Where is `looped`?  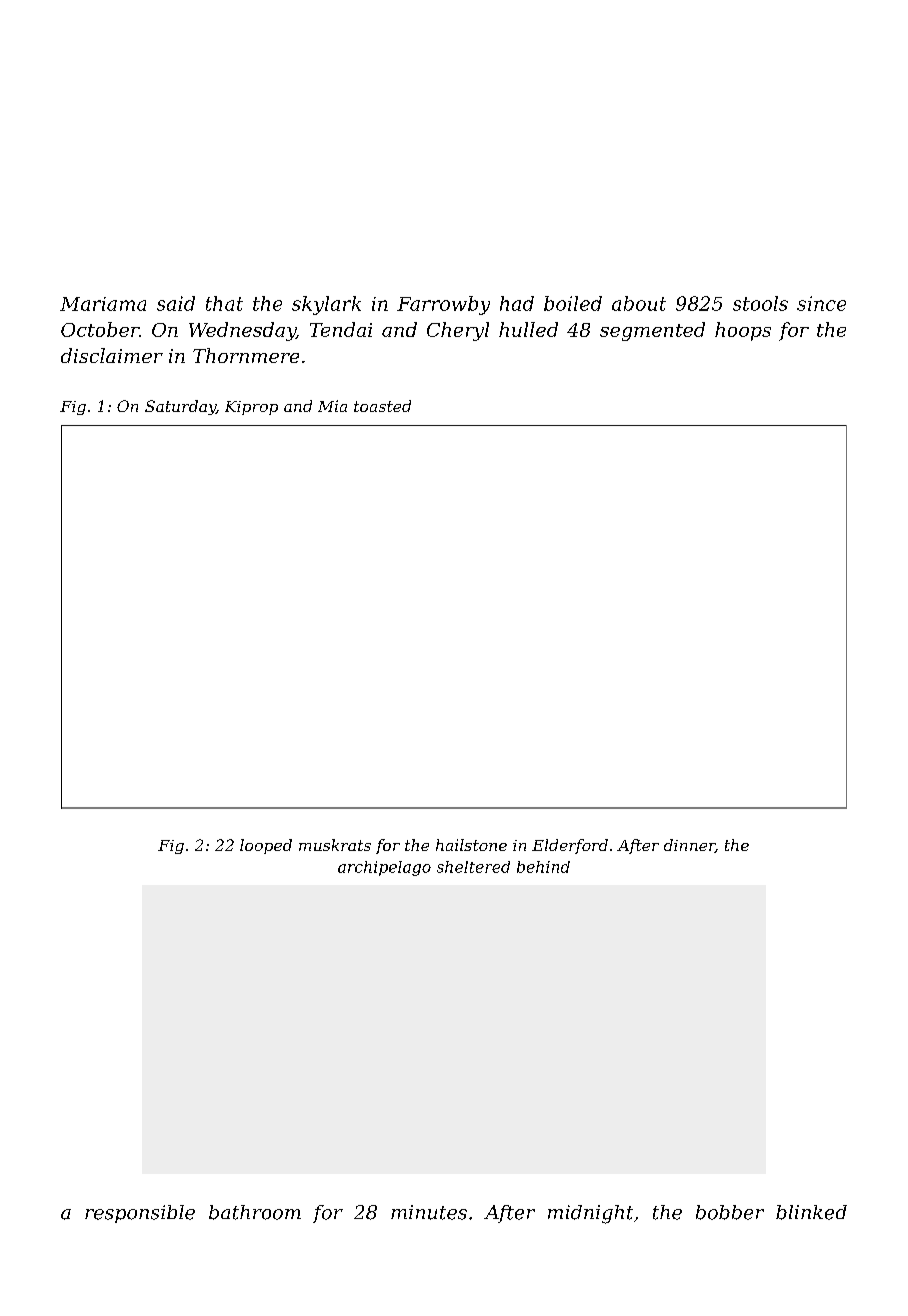
looped is located at coordinates (266, 846).
